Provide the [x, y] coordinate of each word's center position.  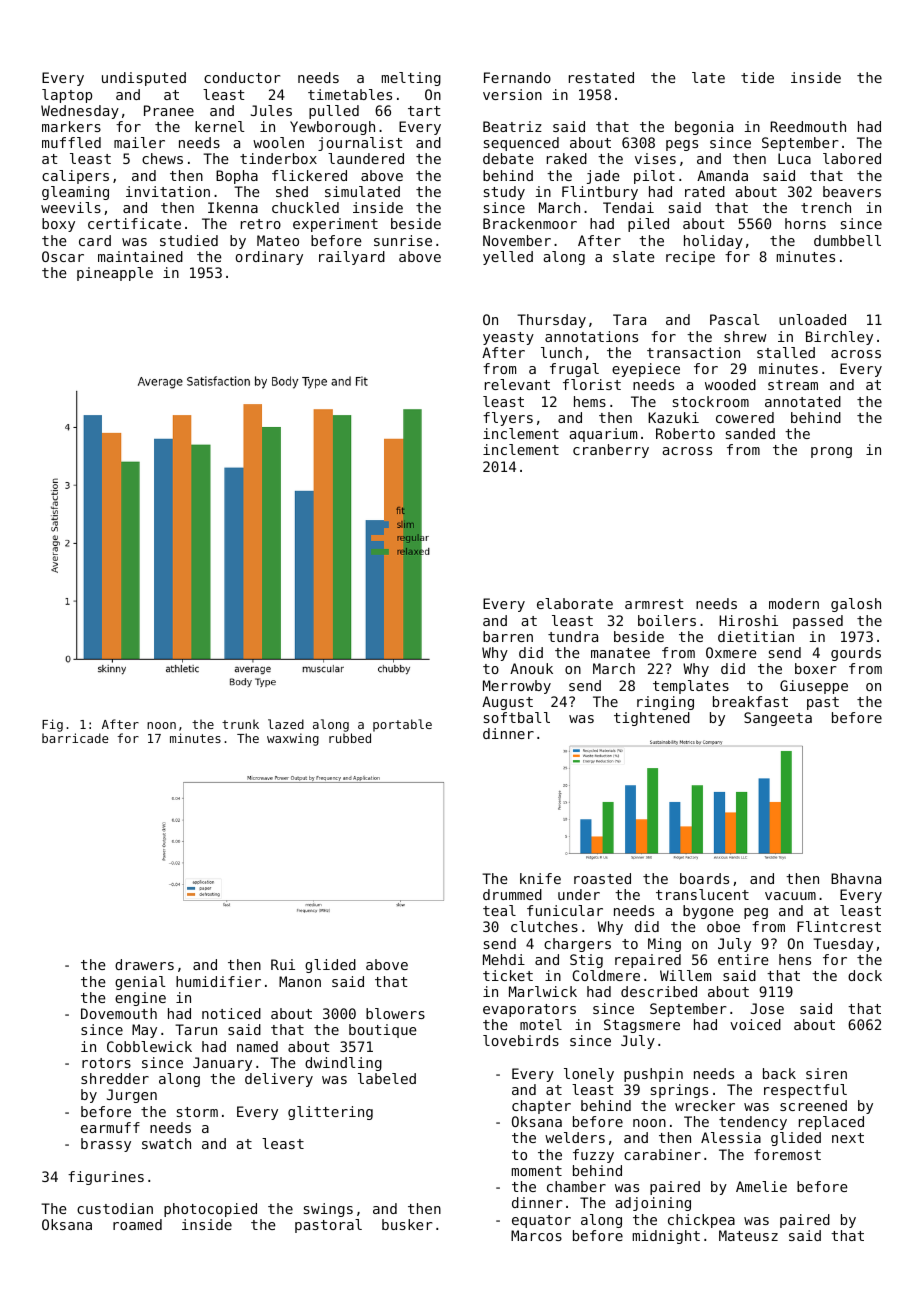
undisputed [144, 79]
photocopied [210, 1210]
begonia [704, 128]
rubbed [350, 738]
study [504, 193]
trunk [240, 724]
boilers [667, 620]
